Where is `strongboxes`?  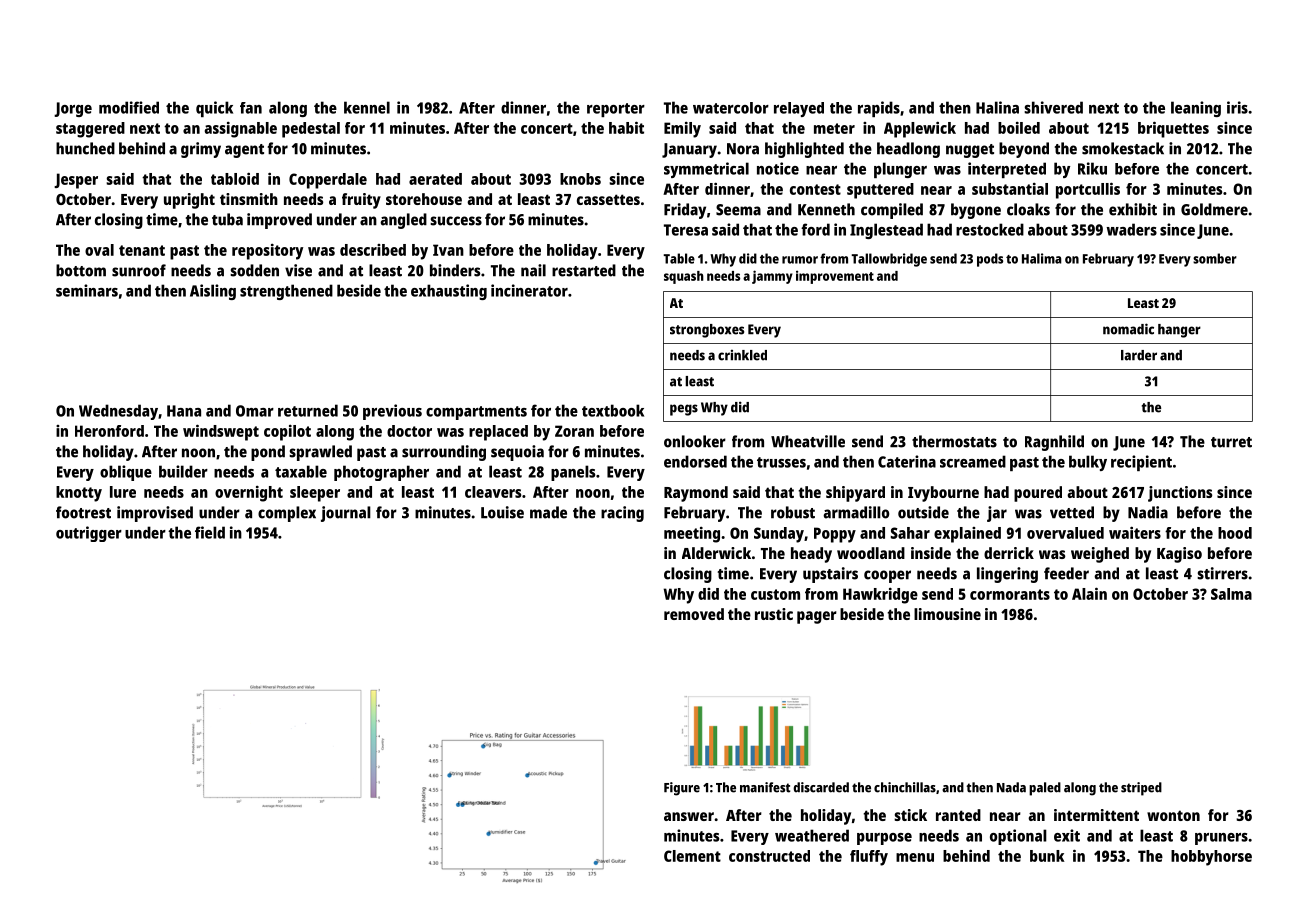
strongboxes is located at coordinates (707, 331).
